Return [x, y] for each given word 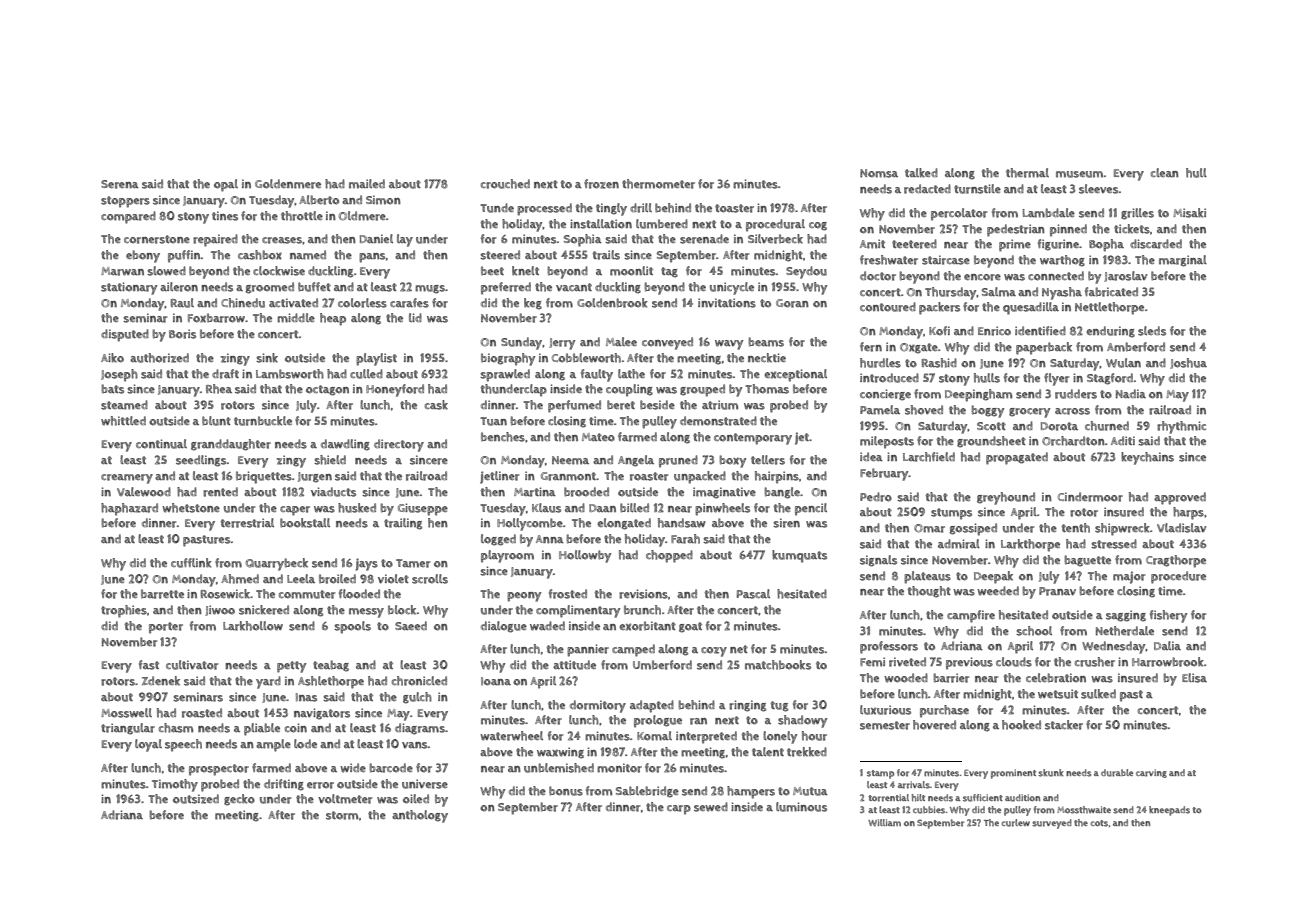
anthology [420, 816]
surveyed [1052, 824]
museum [1080, 174]
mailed [367, 184]
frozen [601, 184]
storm [342, 815]
